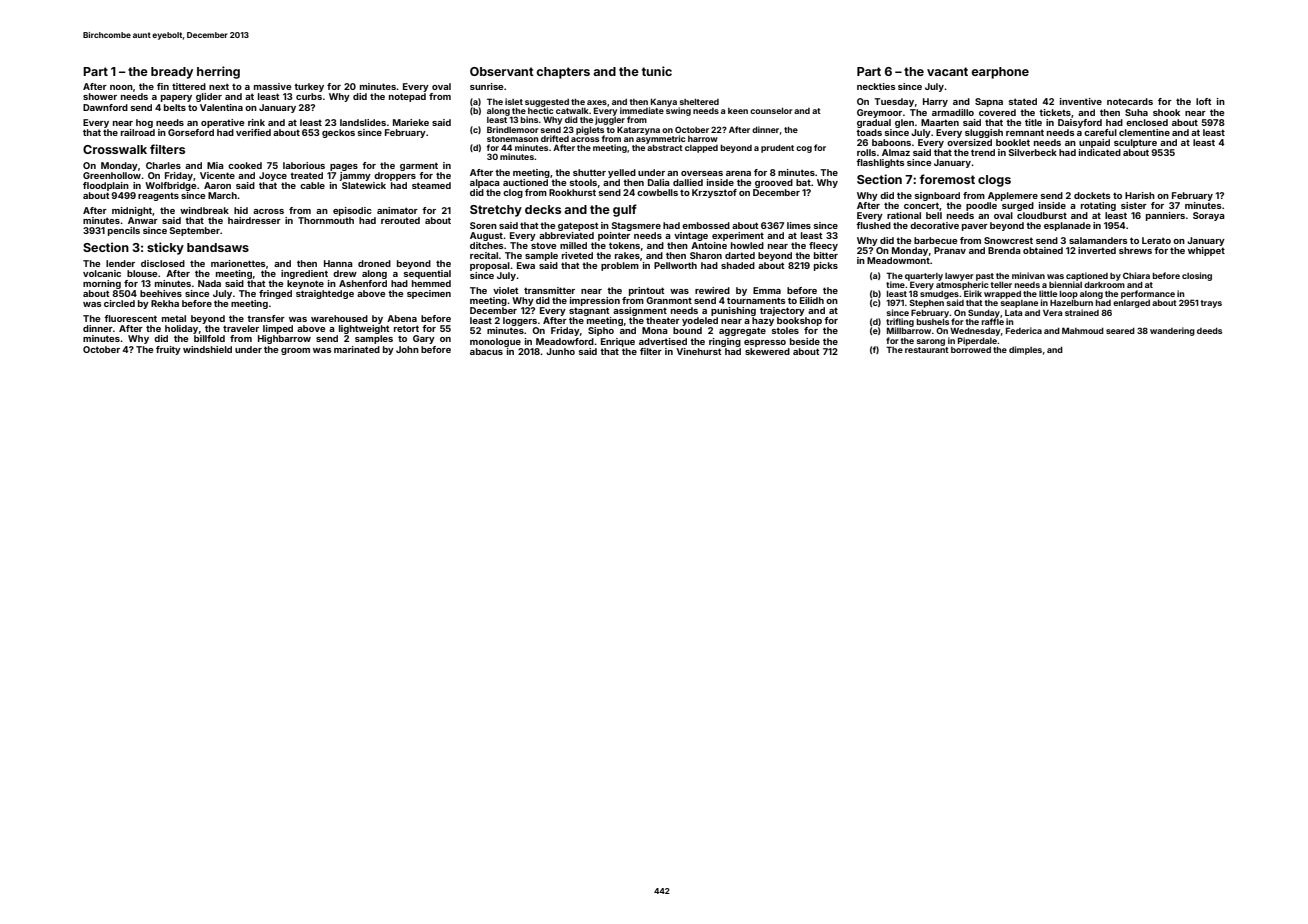 This image has height=924, width=1308. What do you see at coordinates (397, 210) in the image?
I see `animator` at bounding box center [397, 210].
